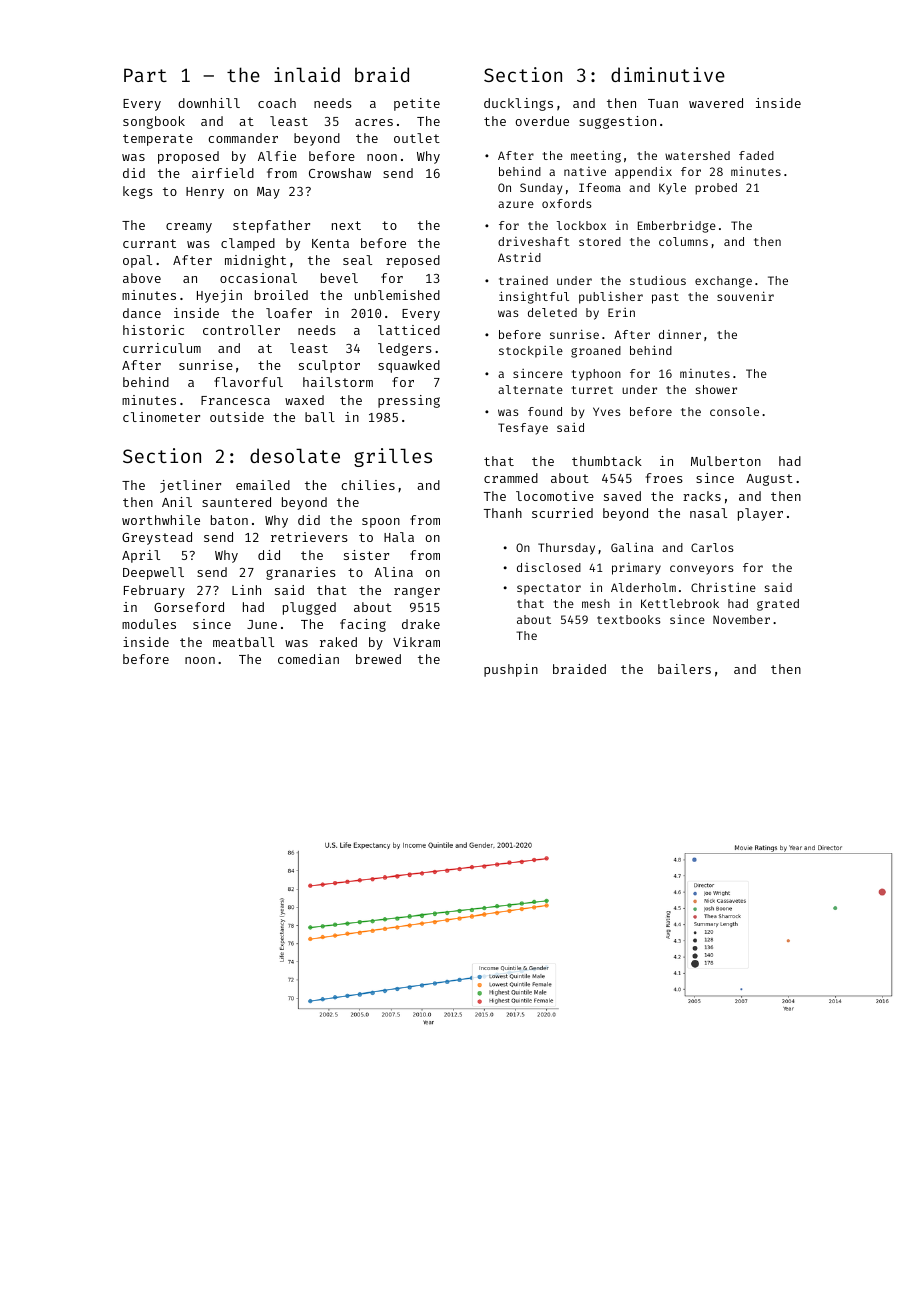 This screenshot has height=1308, width=924. What do you see at coordinates (723, 587) in the screenshot?
I see `Christine` at bounding box center [723, 587].
